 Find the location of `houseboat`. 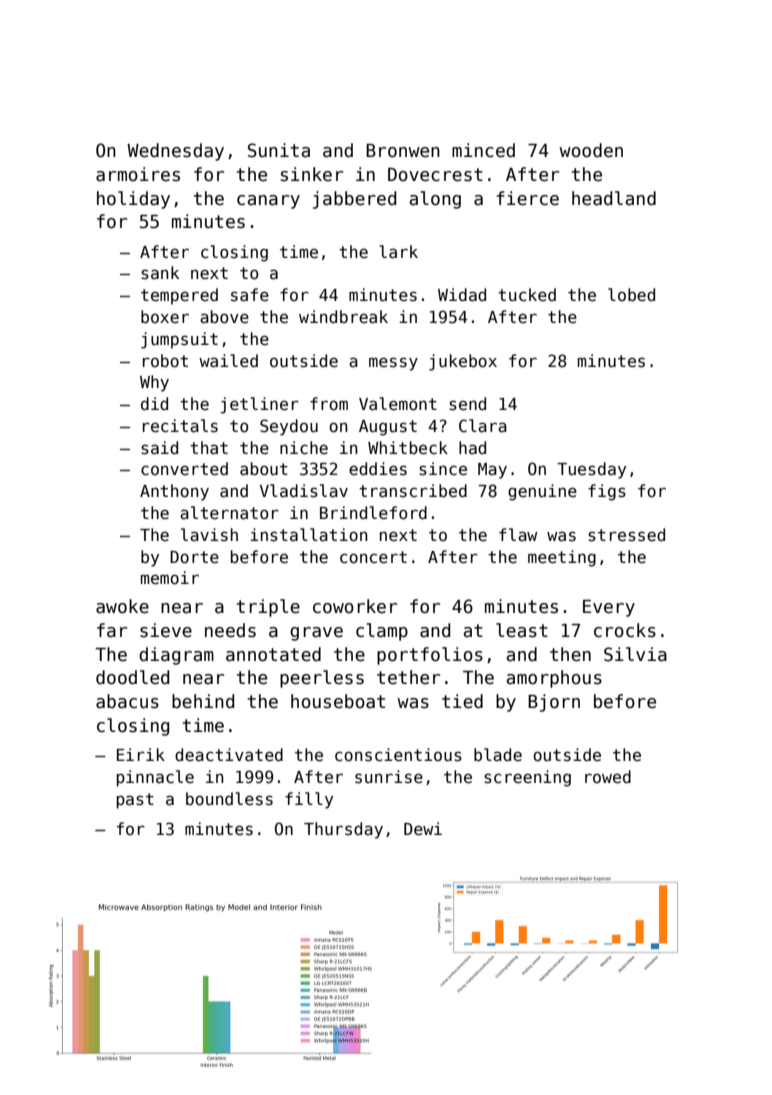

houseboat is located at coordinates (338, 701).
